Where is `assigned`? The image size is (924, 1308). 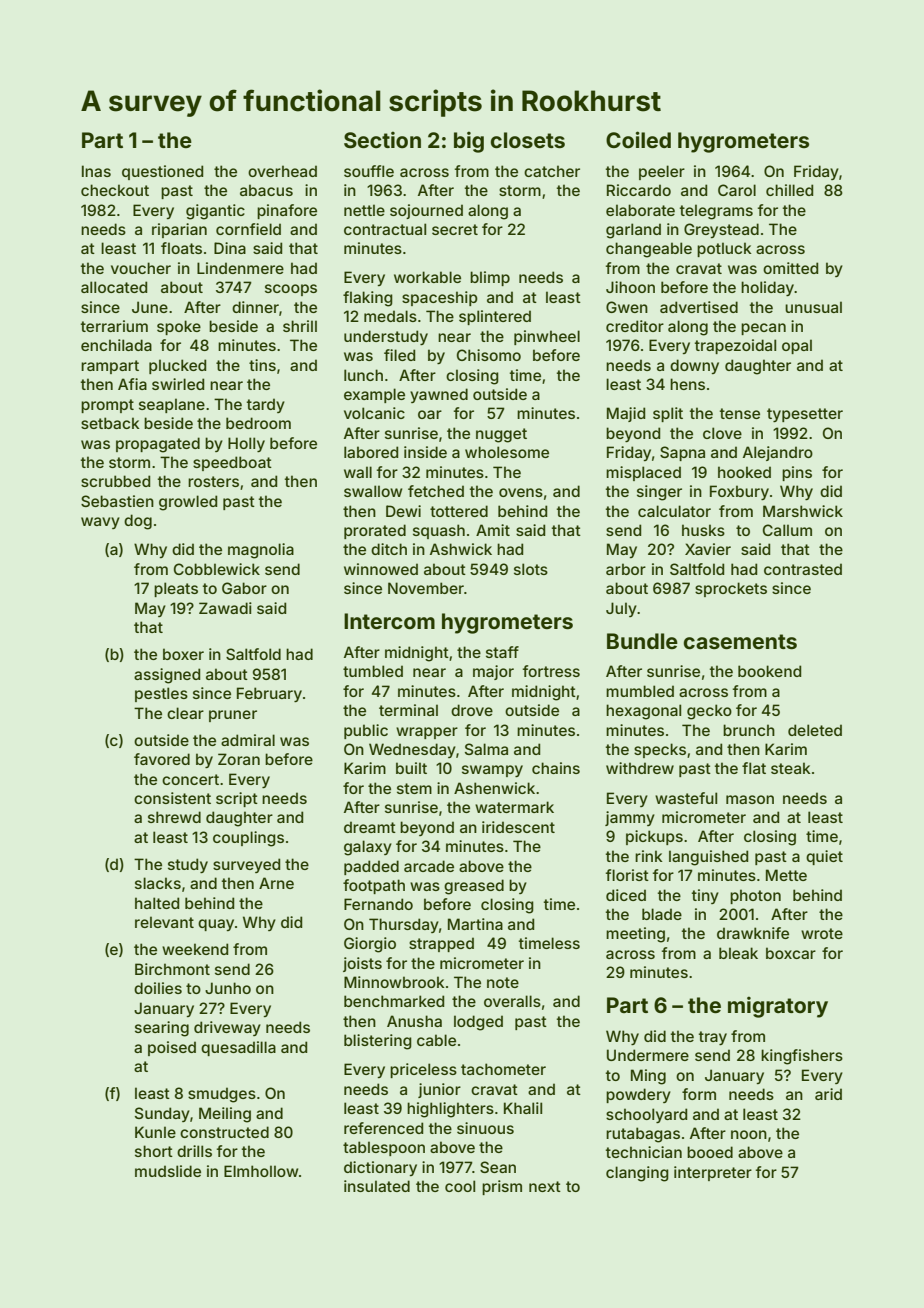 assigned is located at coordinates (167, 676).
